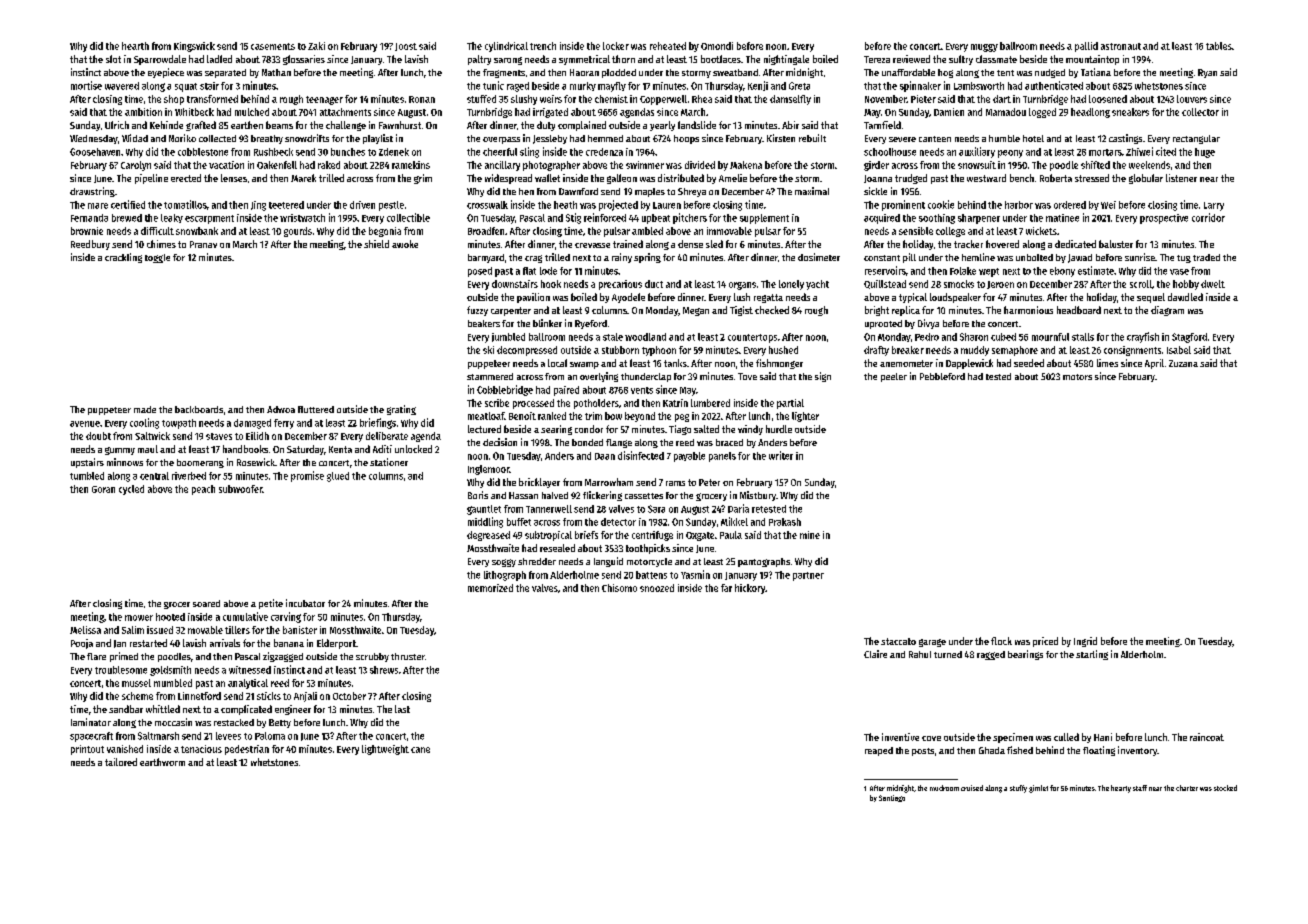 The width and height of the screenshot is (1308, 924). What do you see at coordinates (281, 409) in the screenshot?
I see `Adwoa` at bounding box center [281, 409].
